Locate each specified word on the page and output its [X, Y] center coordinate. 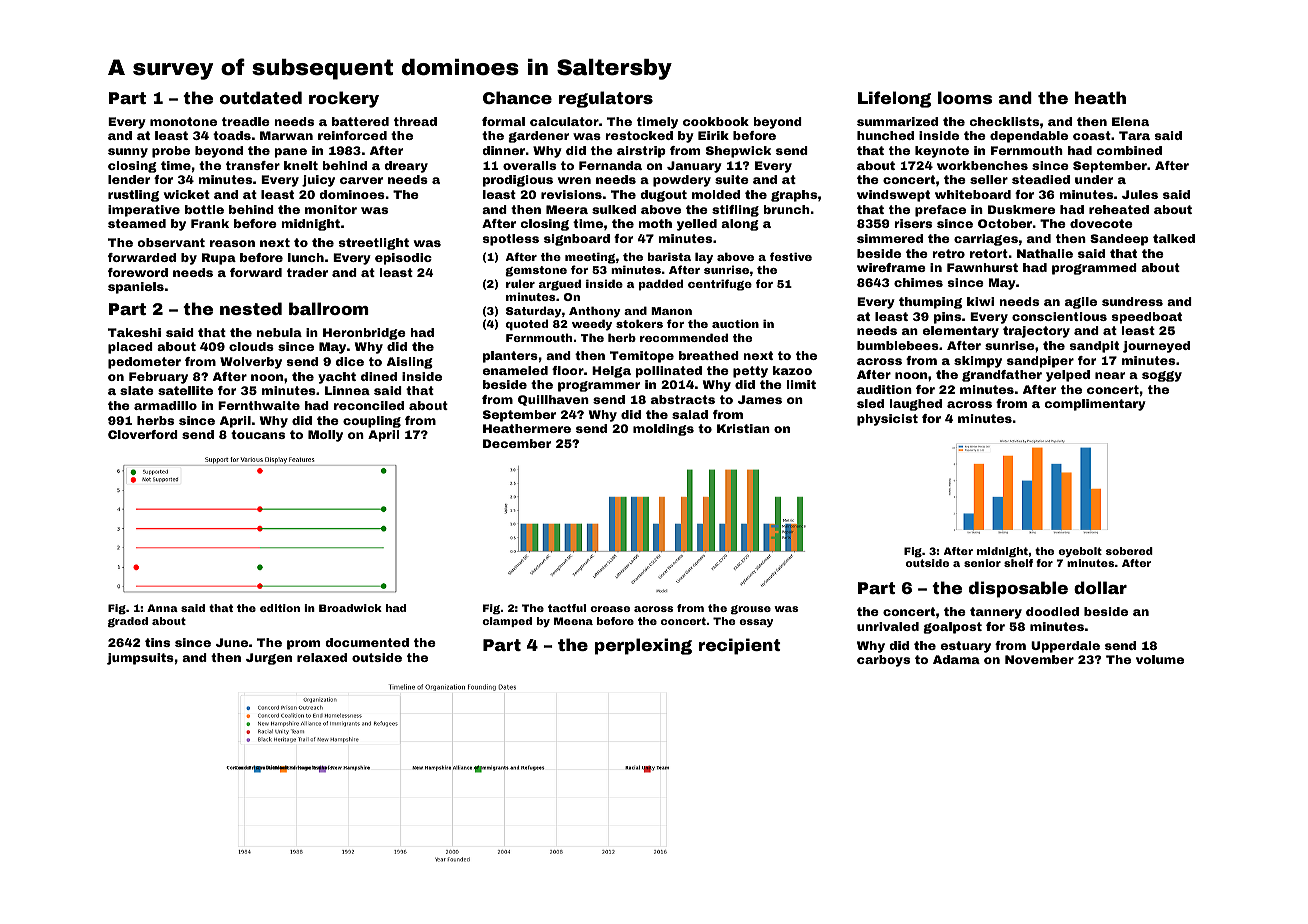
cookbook [716, 121]
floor [568, 370]
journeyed [1156, 347]
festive [791, 256]
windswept [893, 196]
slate [137, 390]
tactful [567, 608]
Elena [1130, 121]
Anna [162, 608]
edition [280, 608]
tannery [996, 613]
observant [171, 242]
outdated [261, 97]
